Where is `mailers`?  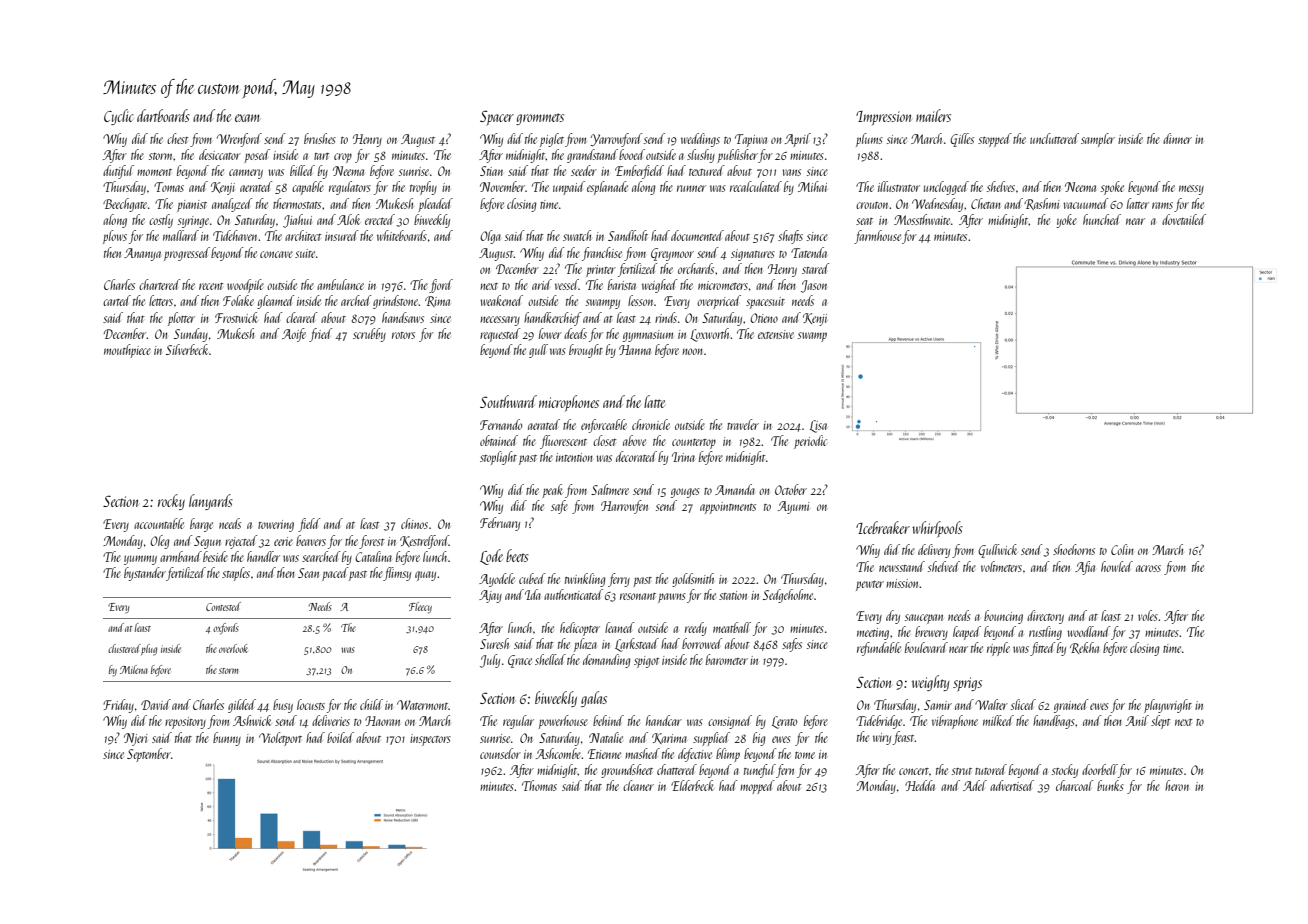
mailers is located at coordinates (933, 115).
